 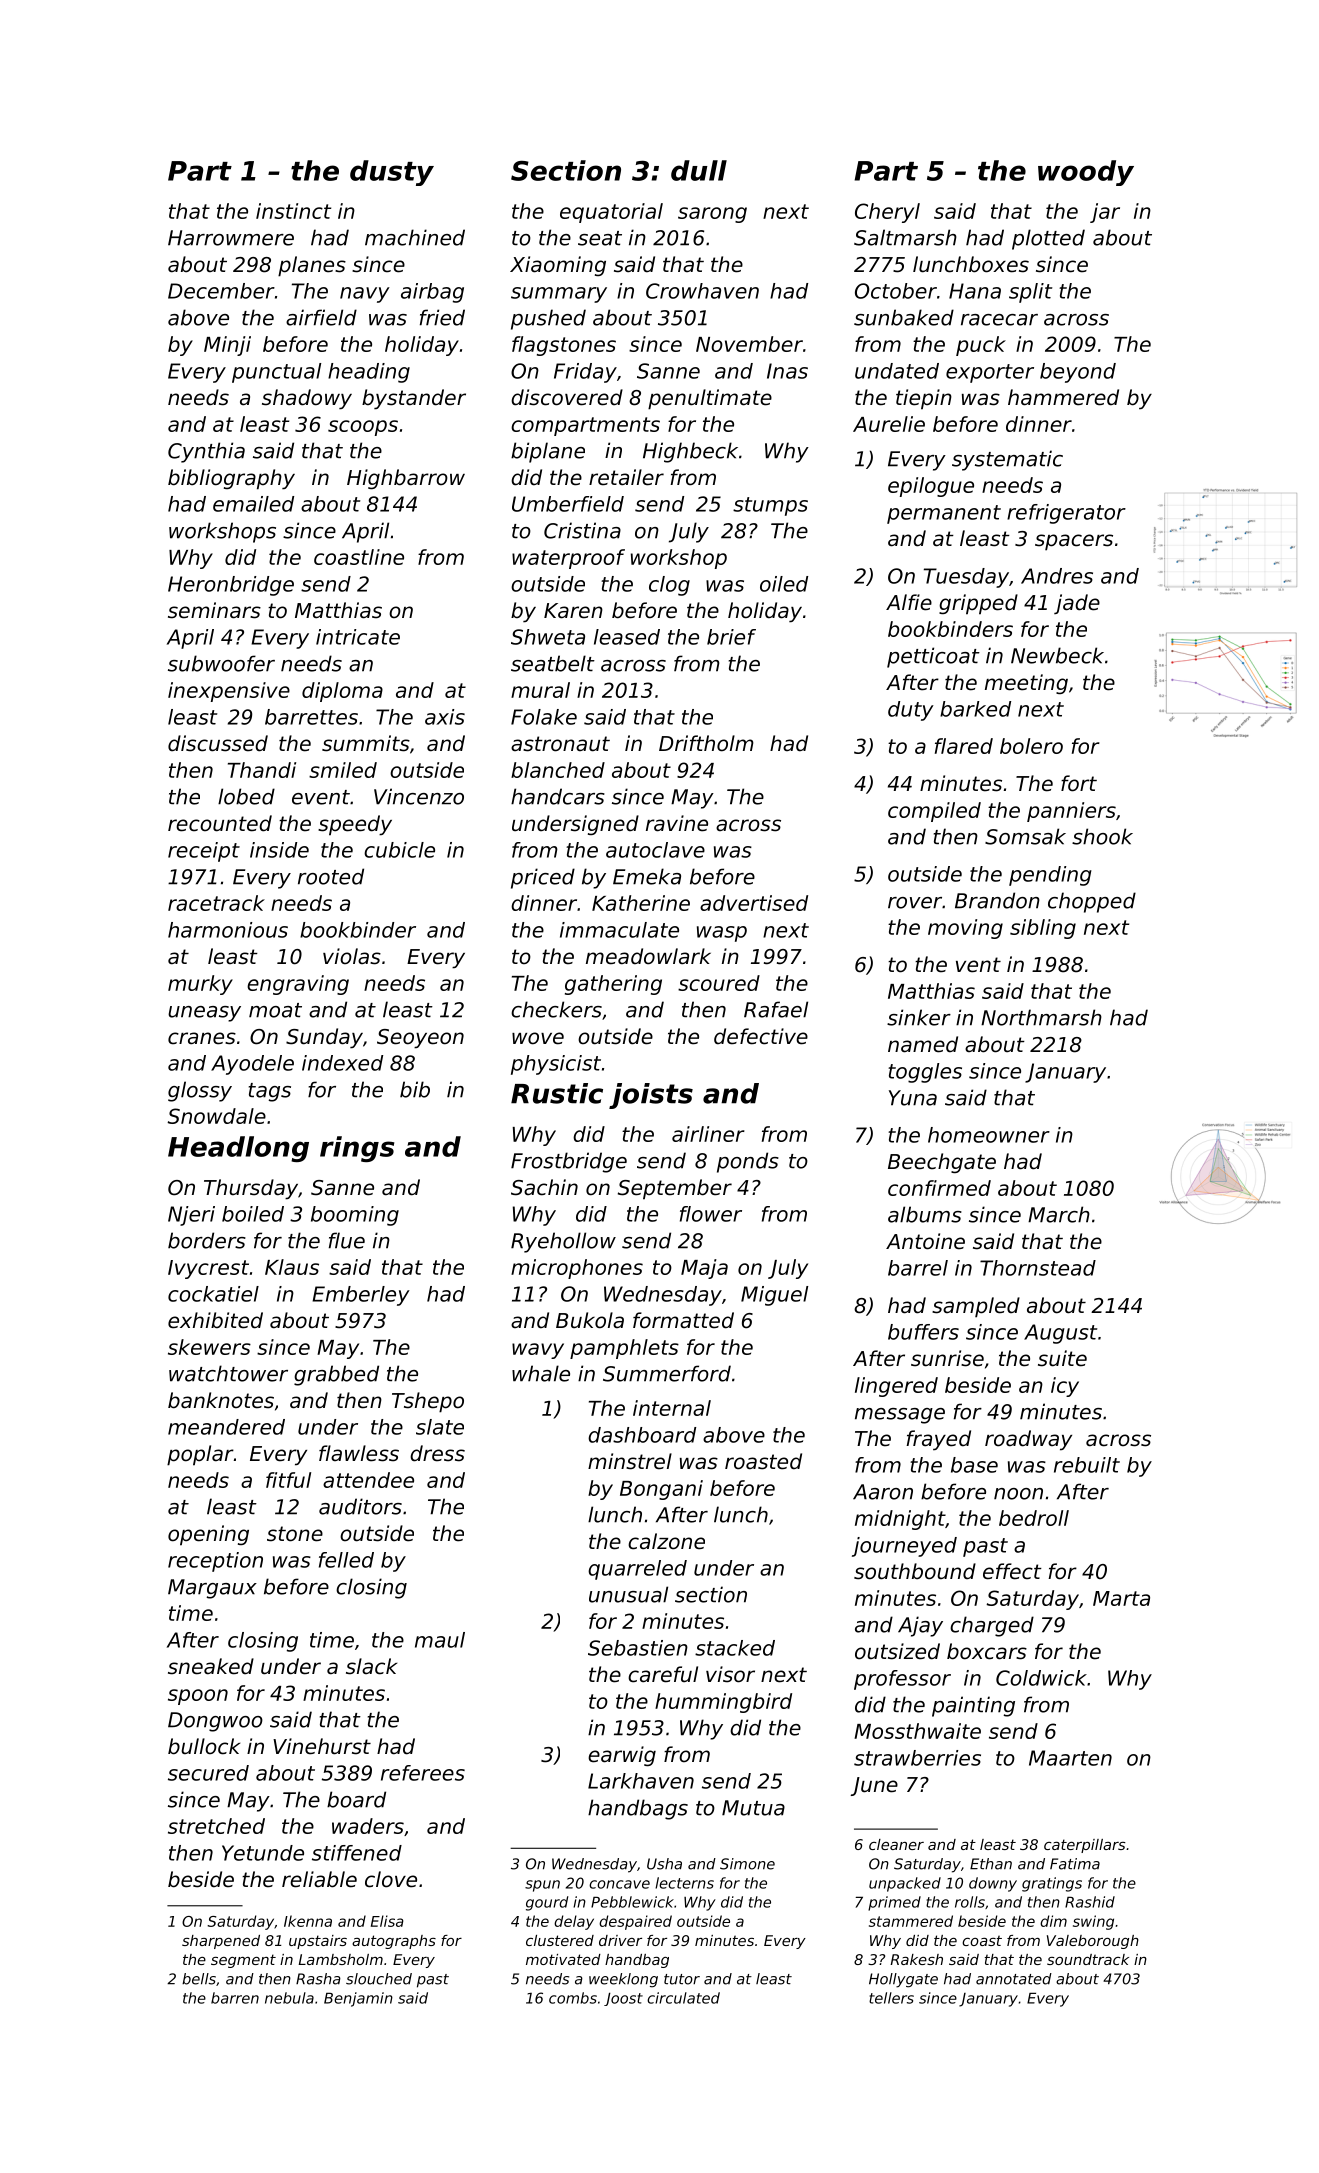 What do you see at coordinates (289, 1998) in the screenshot?
I see `nebula` at bounding box center [289, 1998].
